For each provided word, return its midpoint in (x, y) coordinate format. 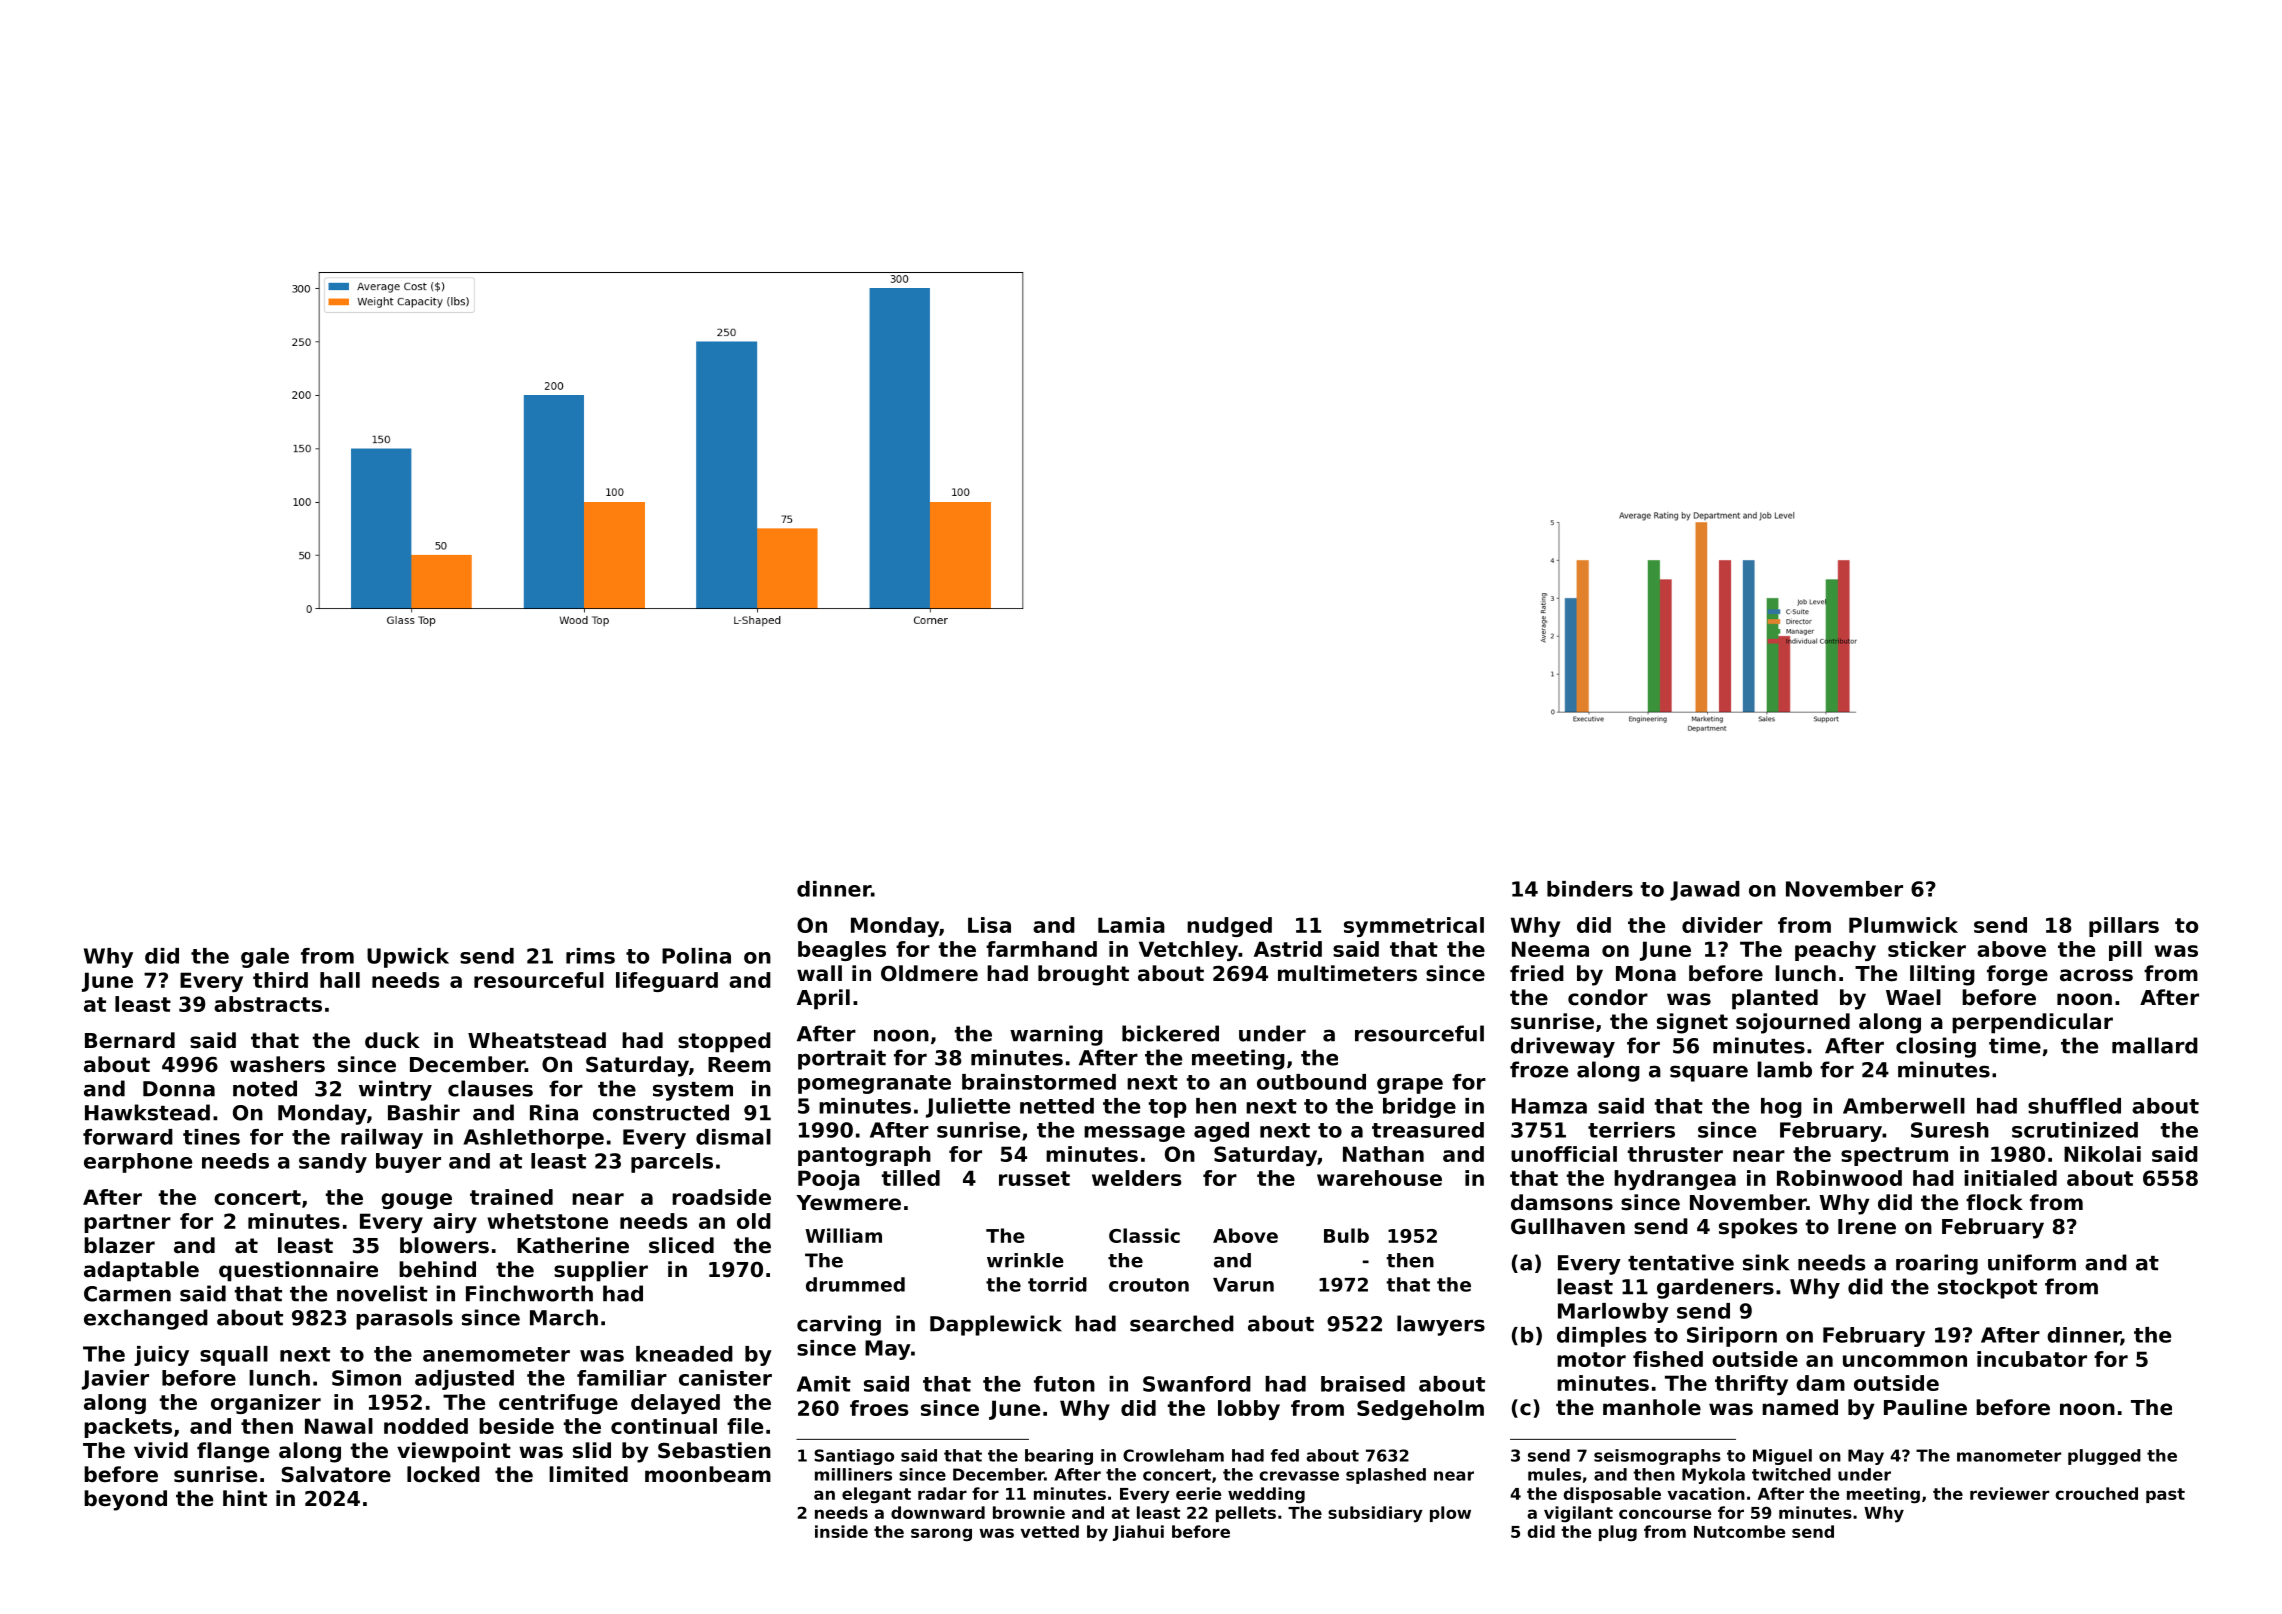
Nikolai (2102, 1154)
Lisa (989, 925)
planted (1775, 999)
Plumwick (1903, 925)
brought (1083, 975)
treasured (1428, 1130)
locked (443, 1474)
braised (1363, 1384)
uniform (2032, 1262)
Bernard (130, 1040)
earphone (138, 1163)
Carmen (127, 1294)
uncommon (1905, 1361)
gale (265, 958)
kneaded (684, 1354)
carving (839, 1325)
